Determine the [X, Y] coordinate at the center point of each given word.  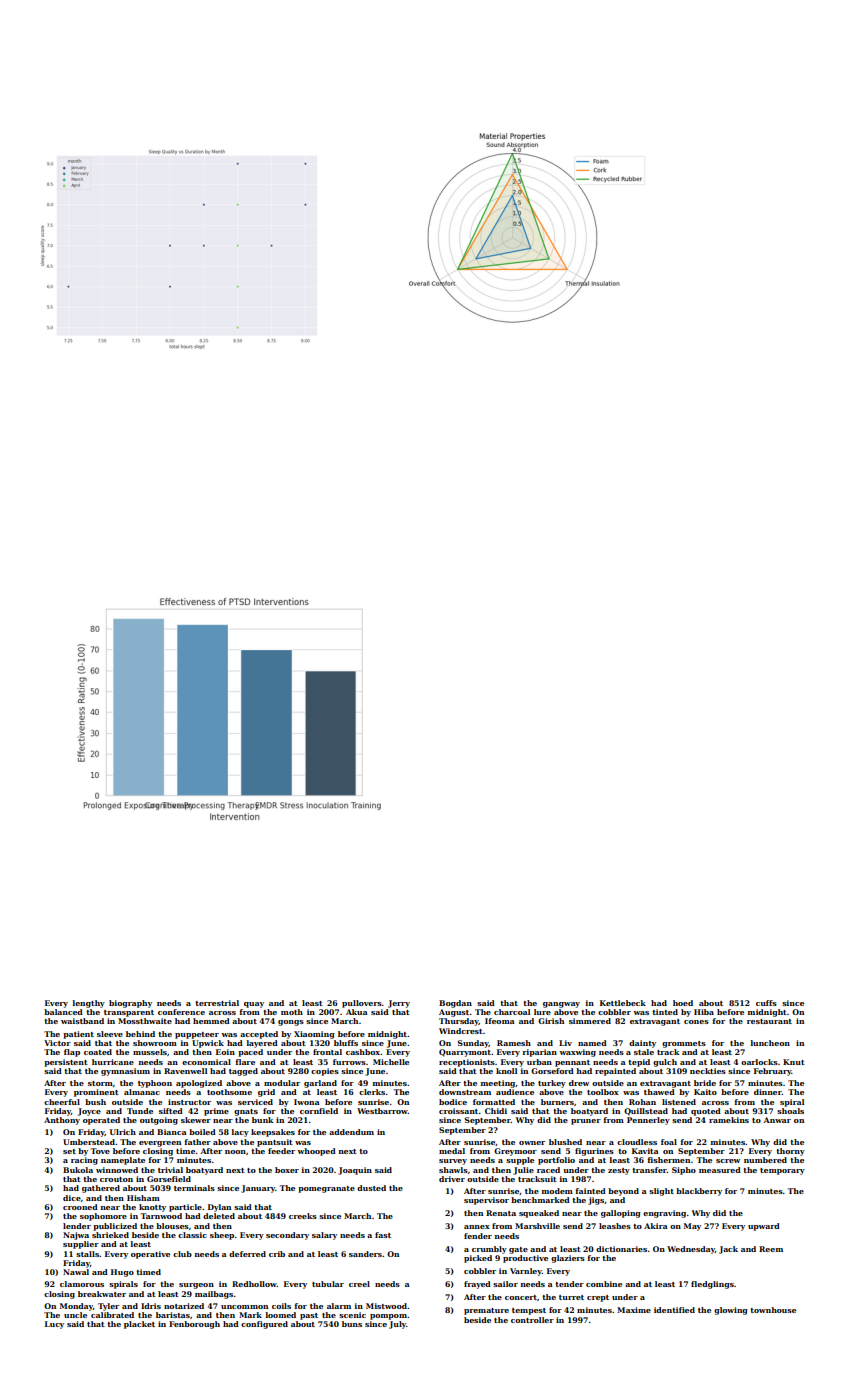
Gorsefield [169, 1179]
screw [728, 1161]
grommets [684, 1044]
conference [181, 1012]
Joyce [89, 1112]
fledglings [712, 1285]
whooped [316, 1152]
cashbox [363, 1052]
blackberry [699, 1192]
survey [453, 1162]
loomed [280, 1315]
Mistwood [386, 1306]
